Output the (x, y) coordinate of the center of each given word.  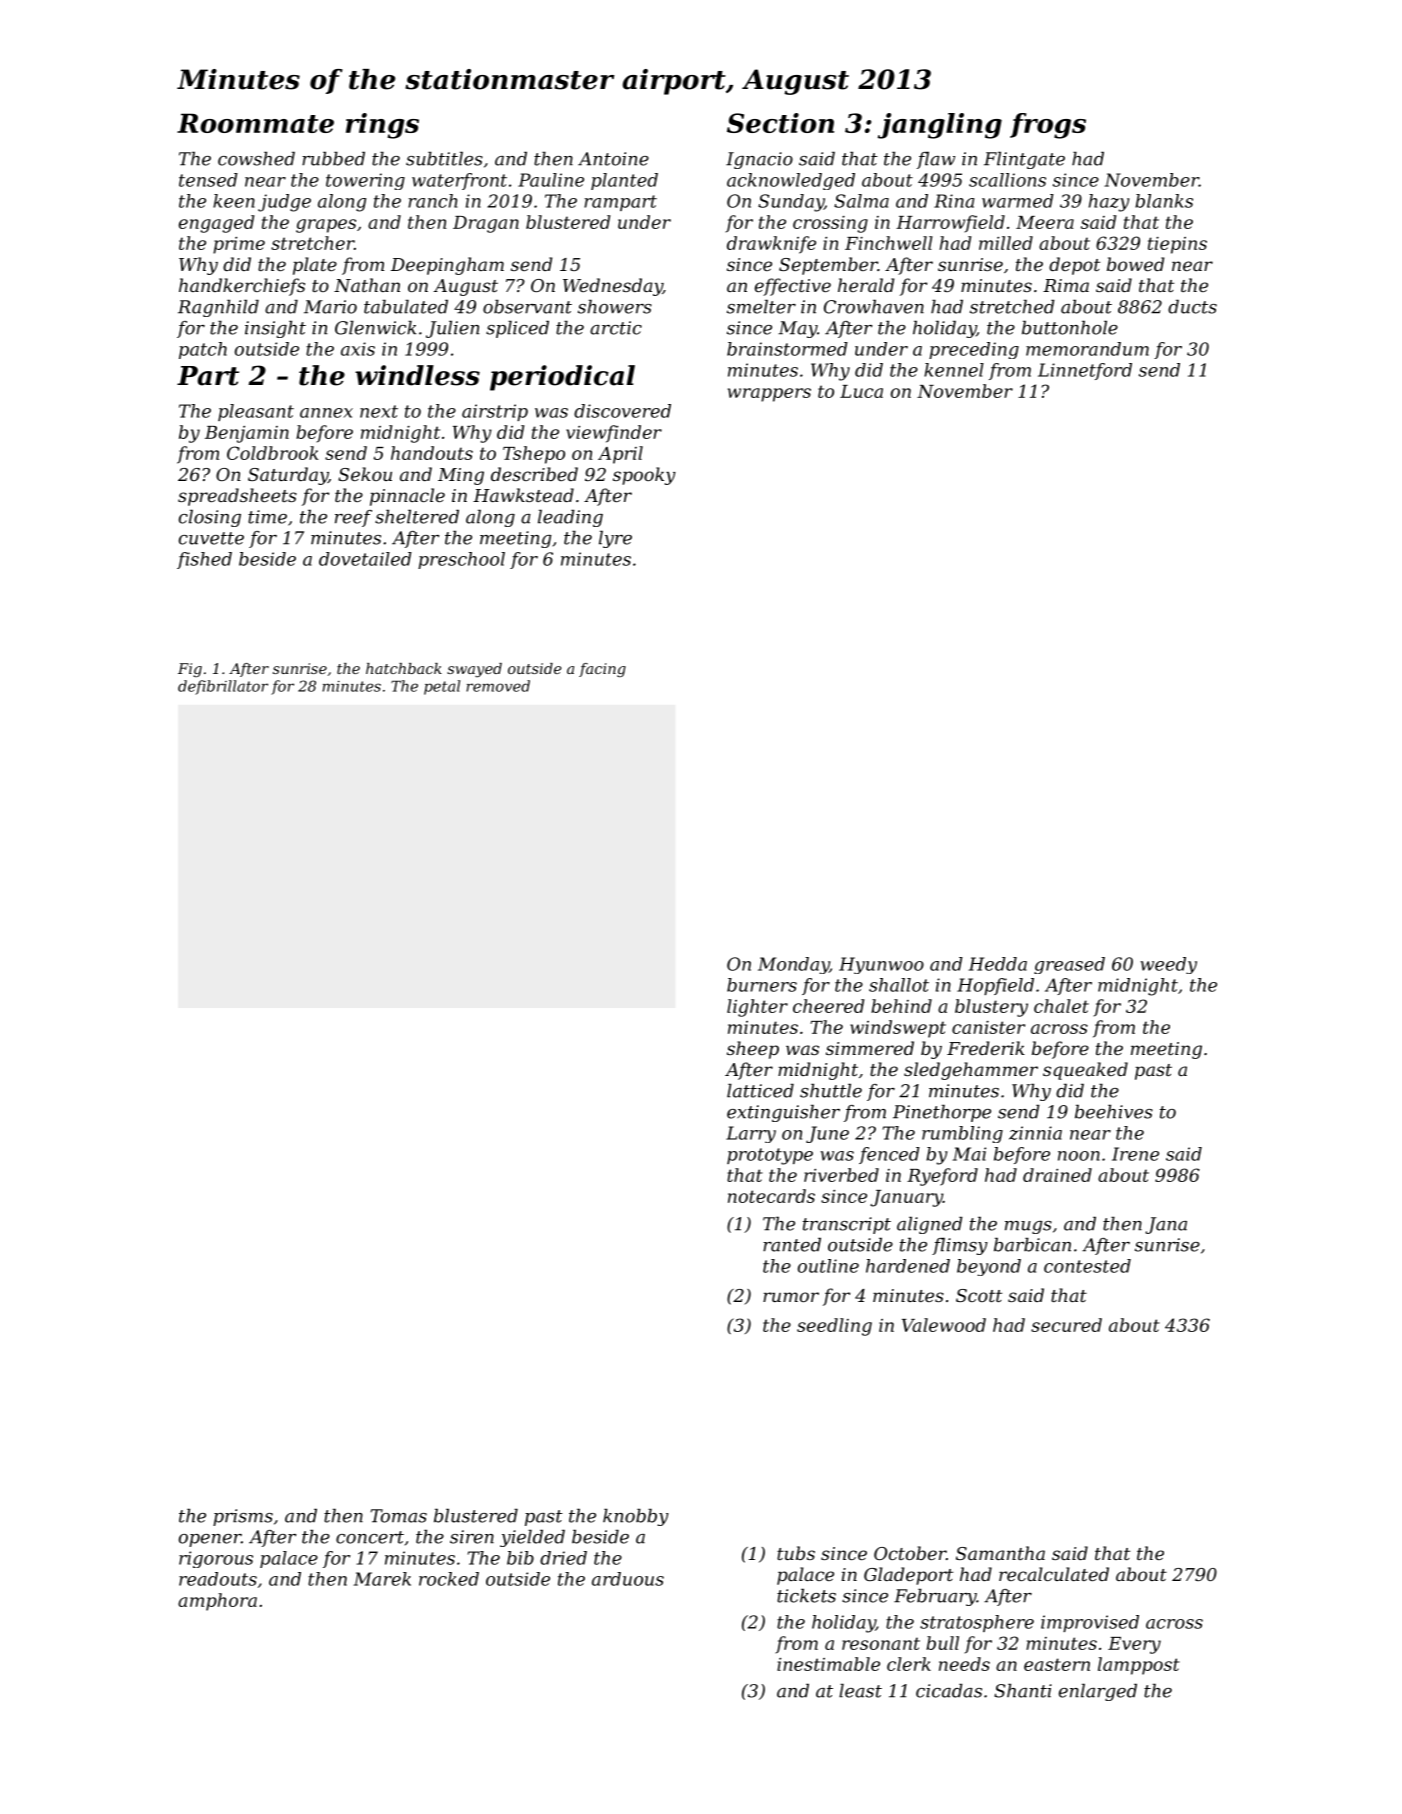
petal (442, 687)
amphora (217, 1602)
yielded (532, 1538)
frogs (1048, 126)
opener (210, 1540)
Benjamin (247, 434)
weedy (1168, 965)
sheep (753, 1050)
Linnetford (1085, 371)
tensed (208, 180)
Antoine (613, 159)
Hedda (998, 964)
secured (1066, 1325)
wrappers (769, 395)
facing (602, 670)
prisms (243, 1517)
